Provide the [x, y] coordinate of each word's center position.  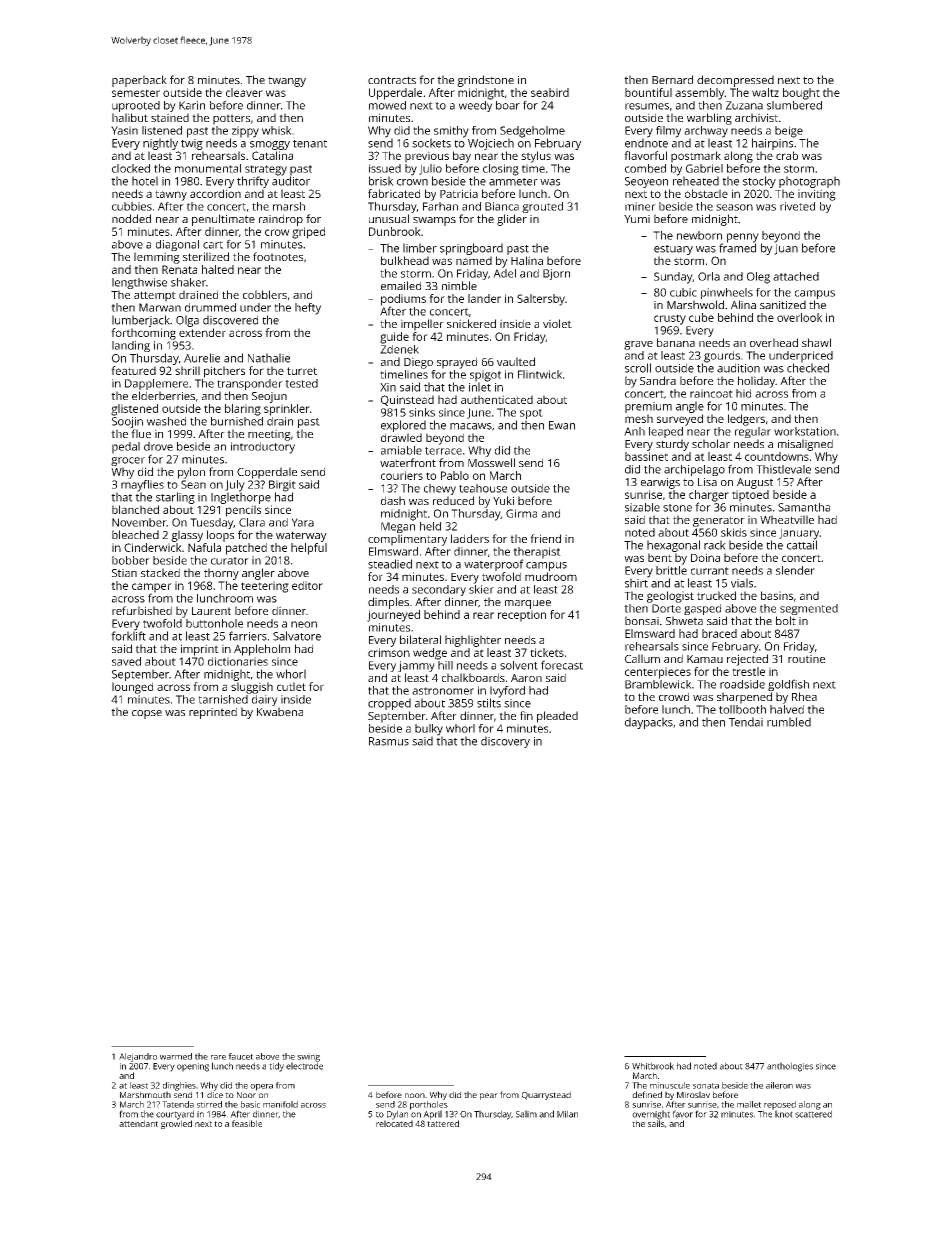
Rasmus [389, 741]
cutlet [291, 686]
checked [808, 368]
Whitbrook [653, 1066]
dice [215, 1094]
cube [701, 317]
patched [246, 549]
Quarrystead [546, 1095]
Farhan [440, 206]
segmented [809, 609]
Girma [521, 513]
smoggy [270, 145]
